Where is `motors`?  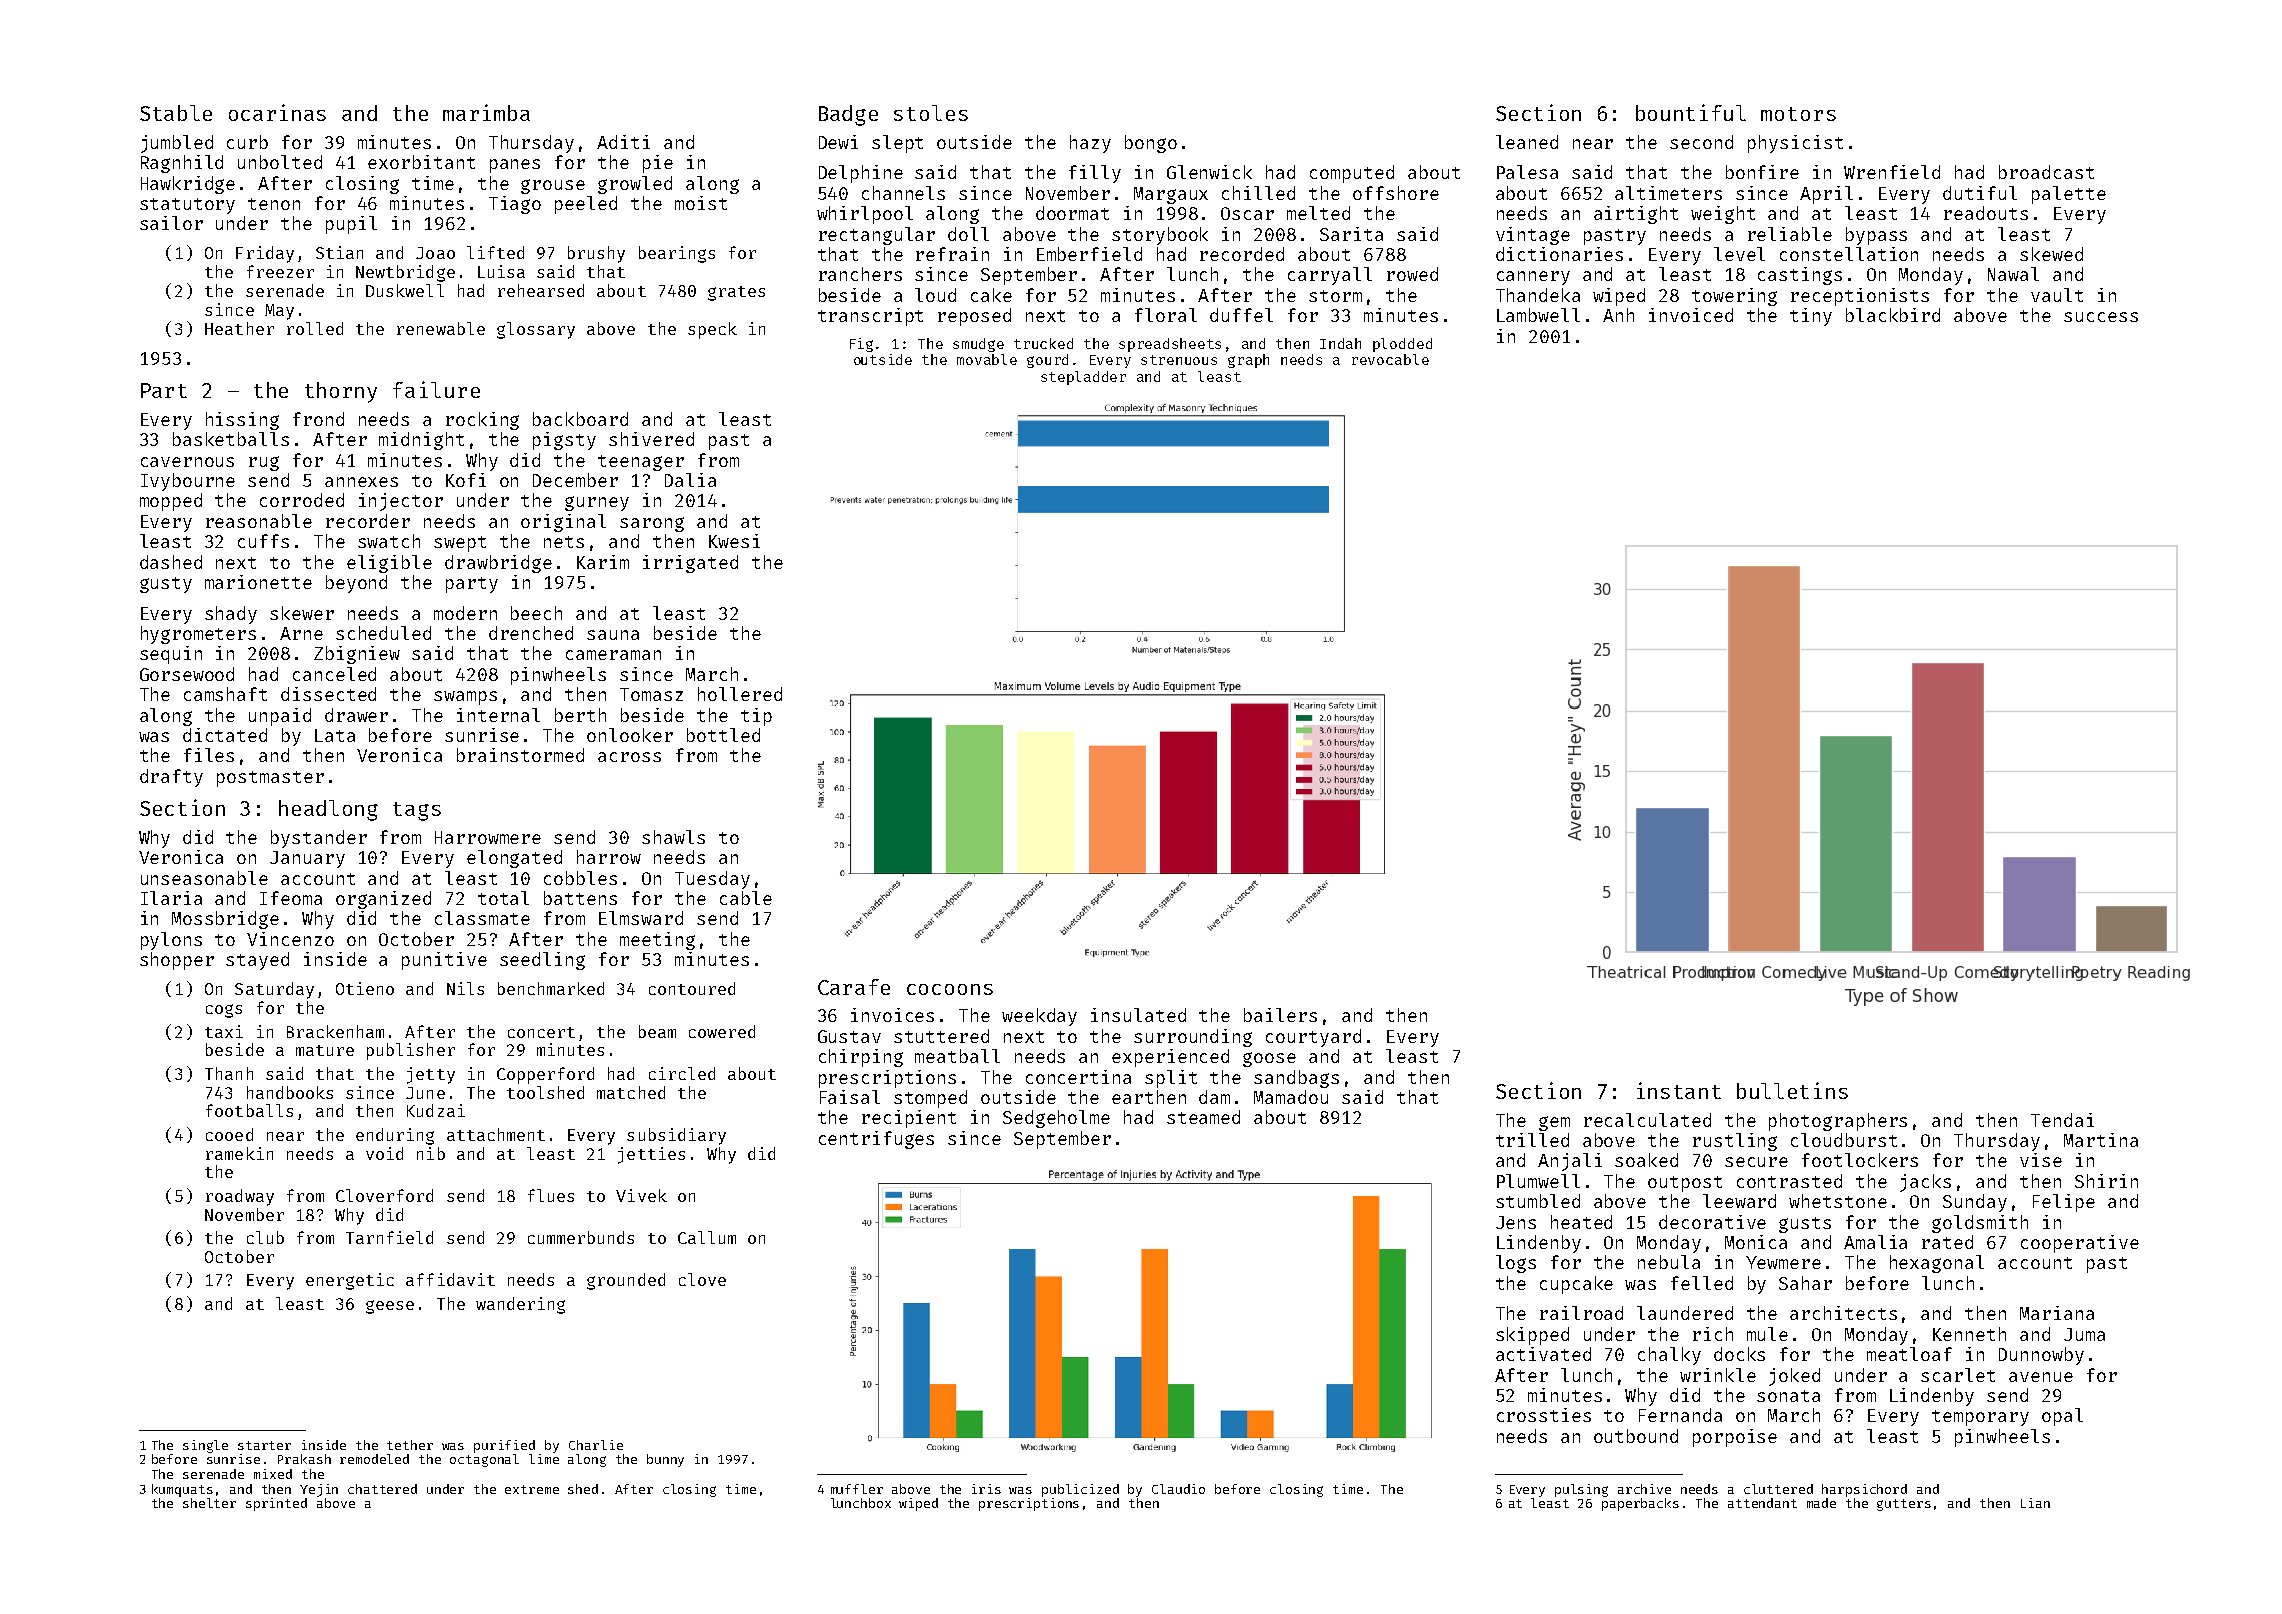
motors is located at coordinates (1798, 114).
